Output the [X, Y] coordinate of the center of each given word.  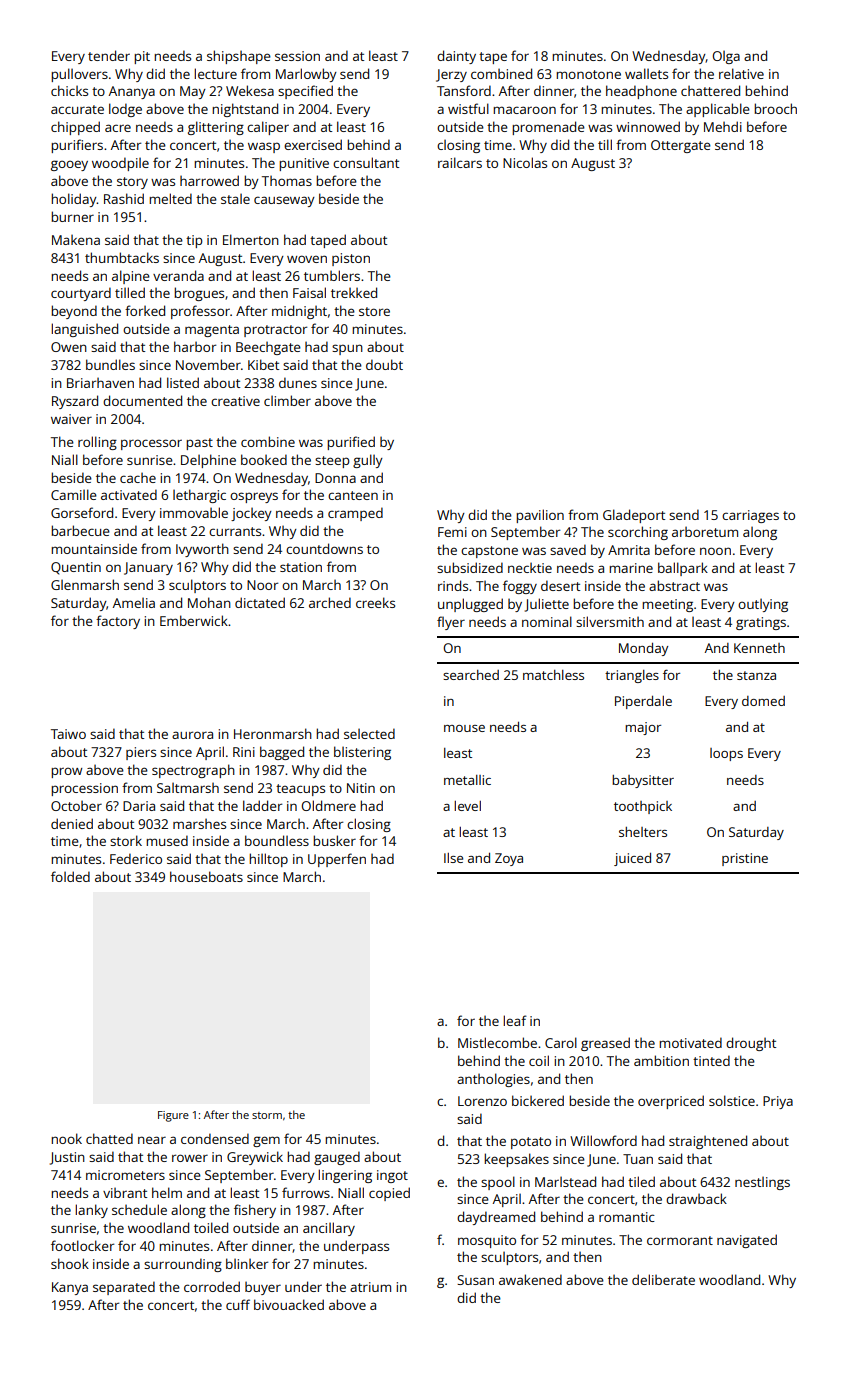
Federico [136, 858]
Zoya [509, 859]
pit [142, 57]
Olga [726, 57]
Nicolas [525, 162]
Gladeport [634, 516]
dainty [456, 57]
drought [751, 1044]
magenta [212, 331]
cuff [238, 1304]
